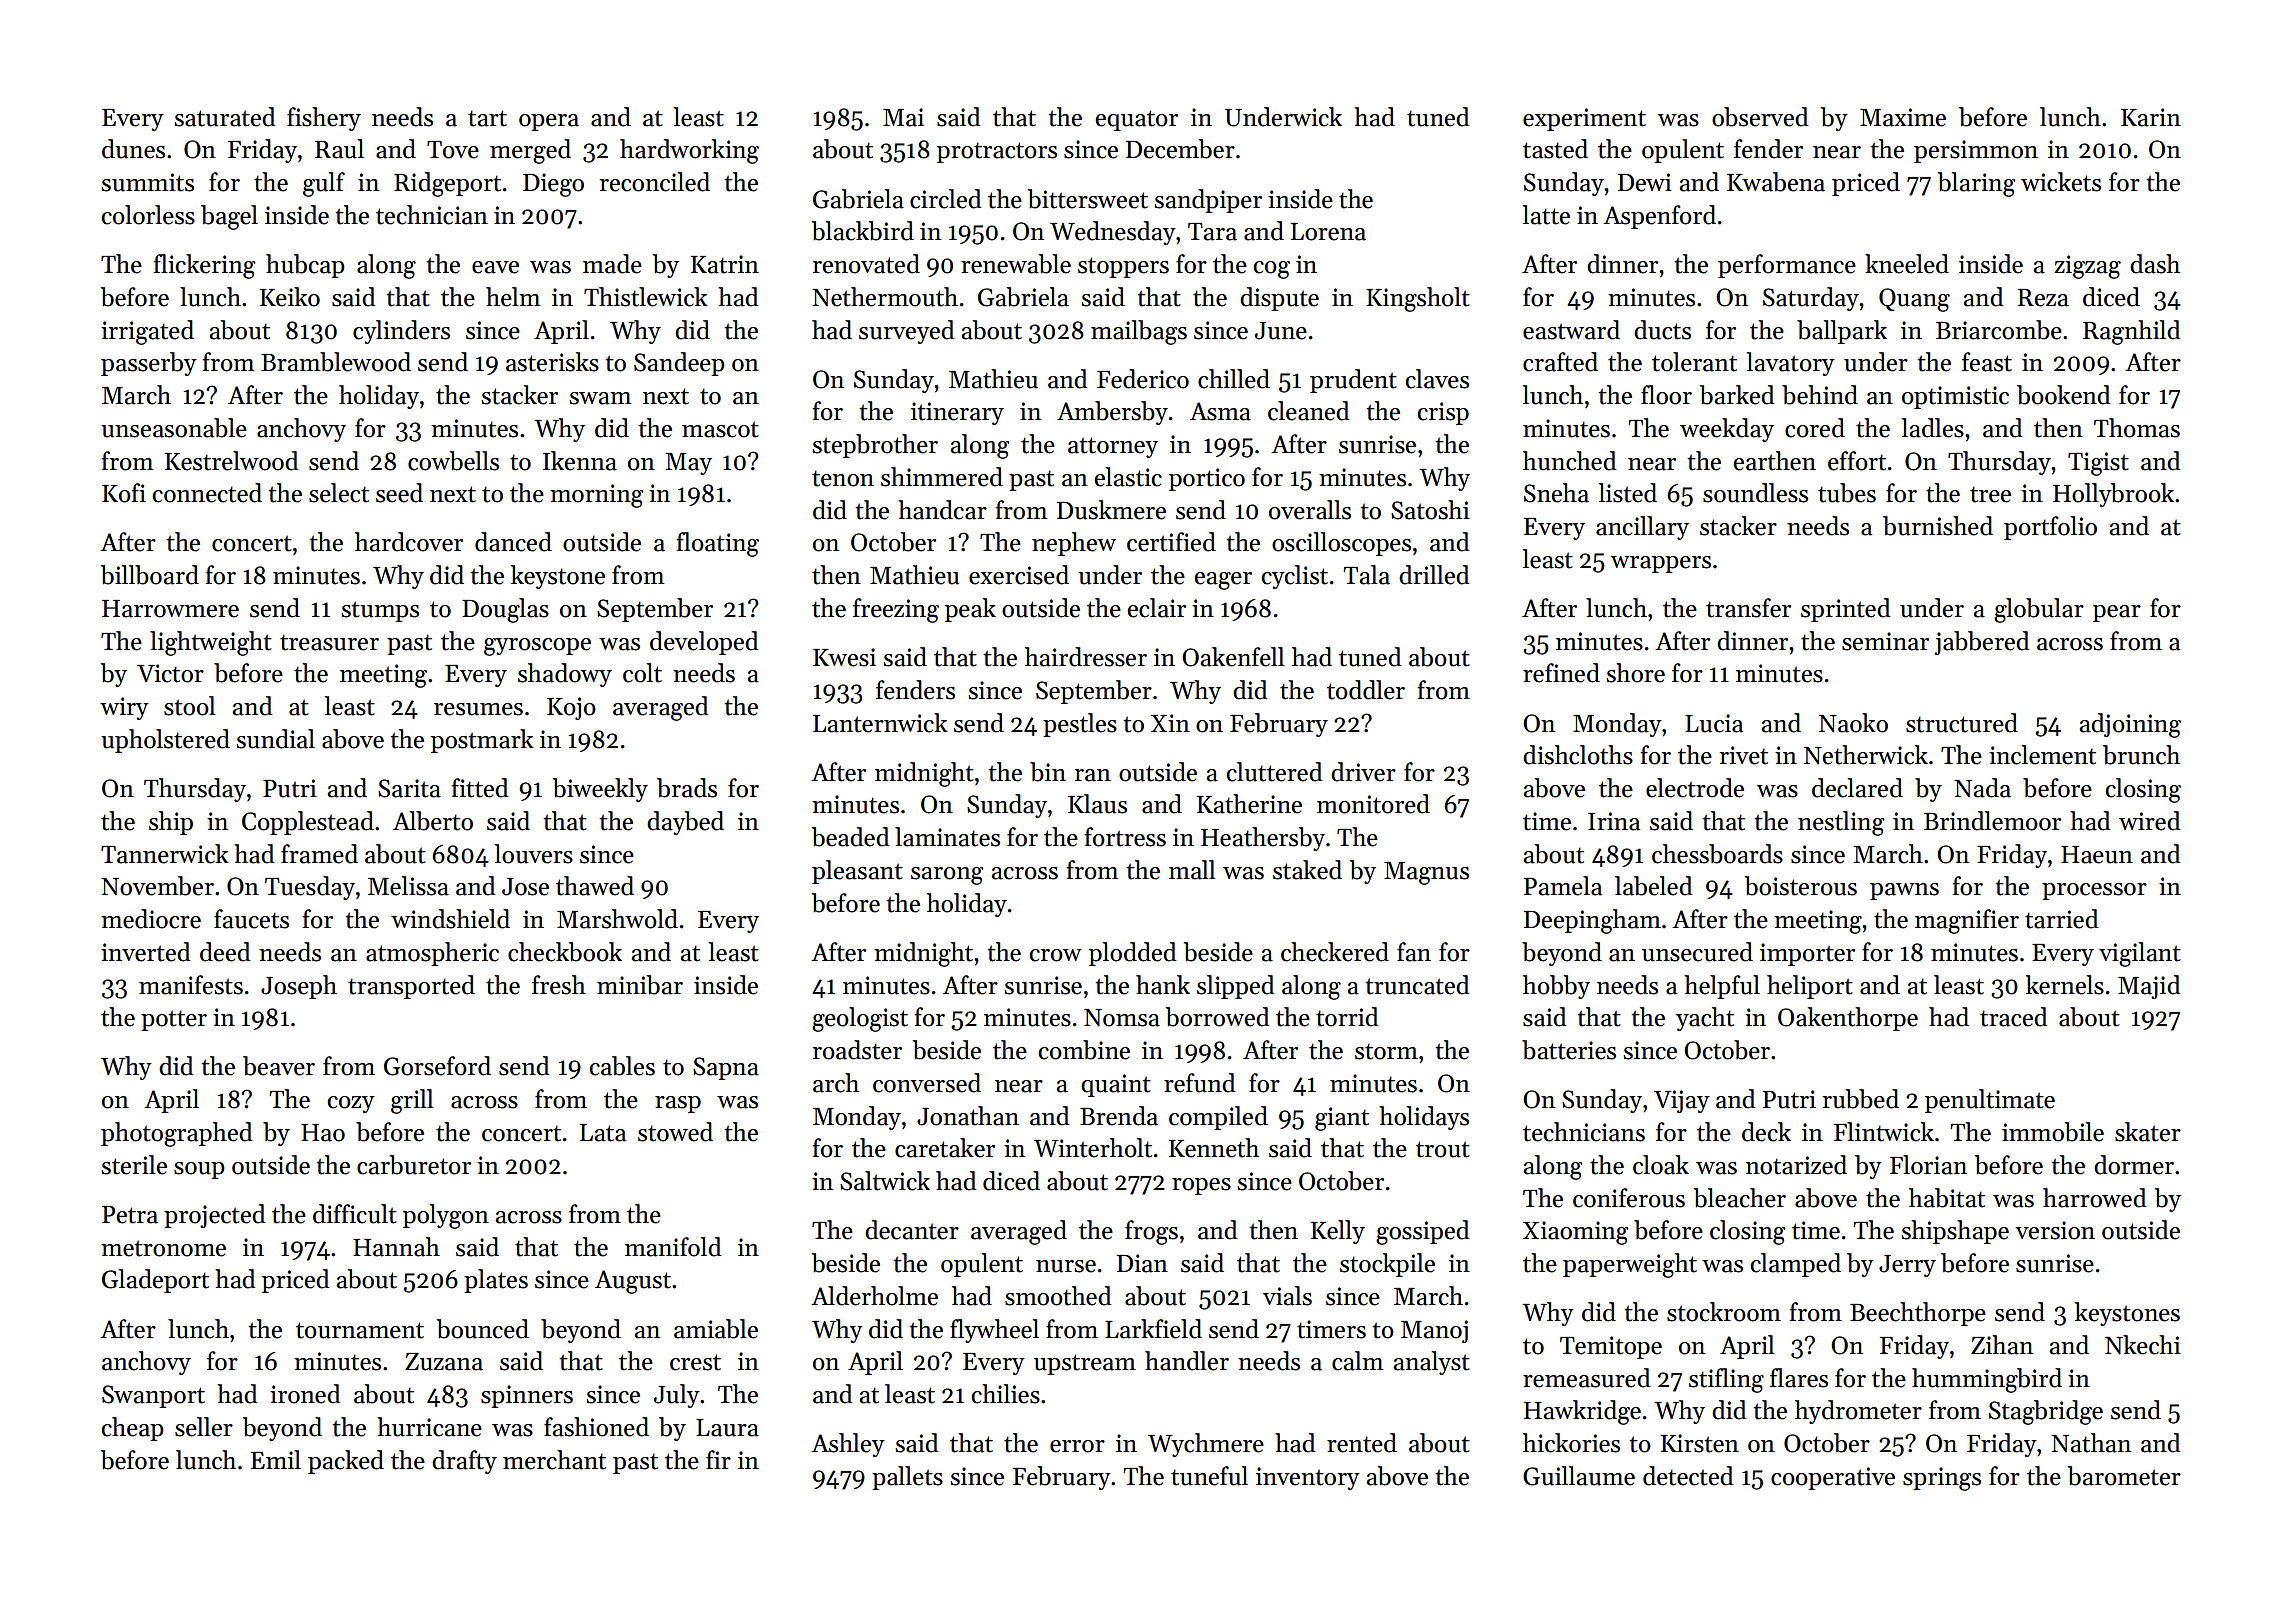  I want to click on observed, so click(1760, 117).
